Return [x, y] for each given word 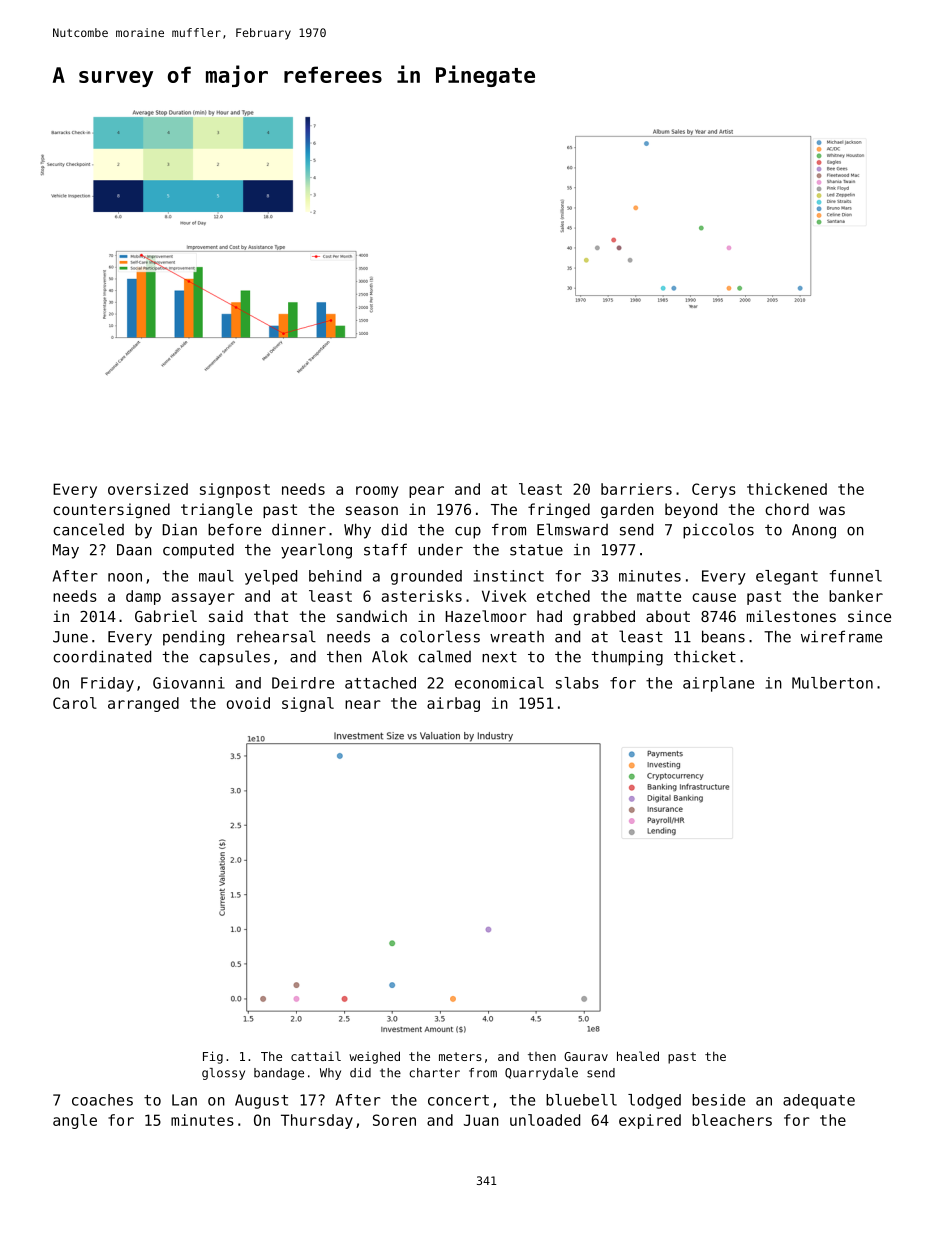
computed [198, 551]
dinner [299, 529]
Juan [481, 1120]
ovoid [248, 703]
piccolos [718, 531]
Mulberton [832, 683]
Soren [394, 1120]
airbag [453, 704]
